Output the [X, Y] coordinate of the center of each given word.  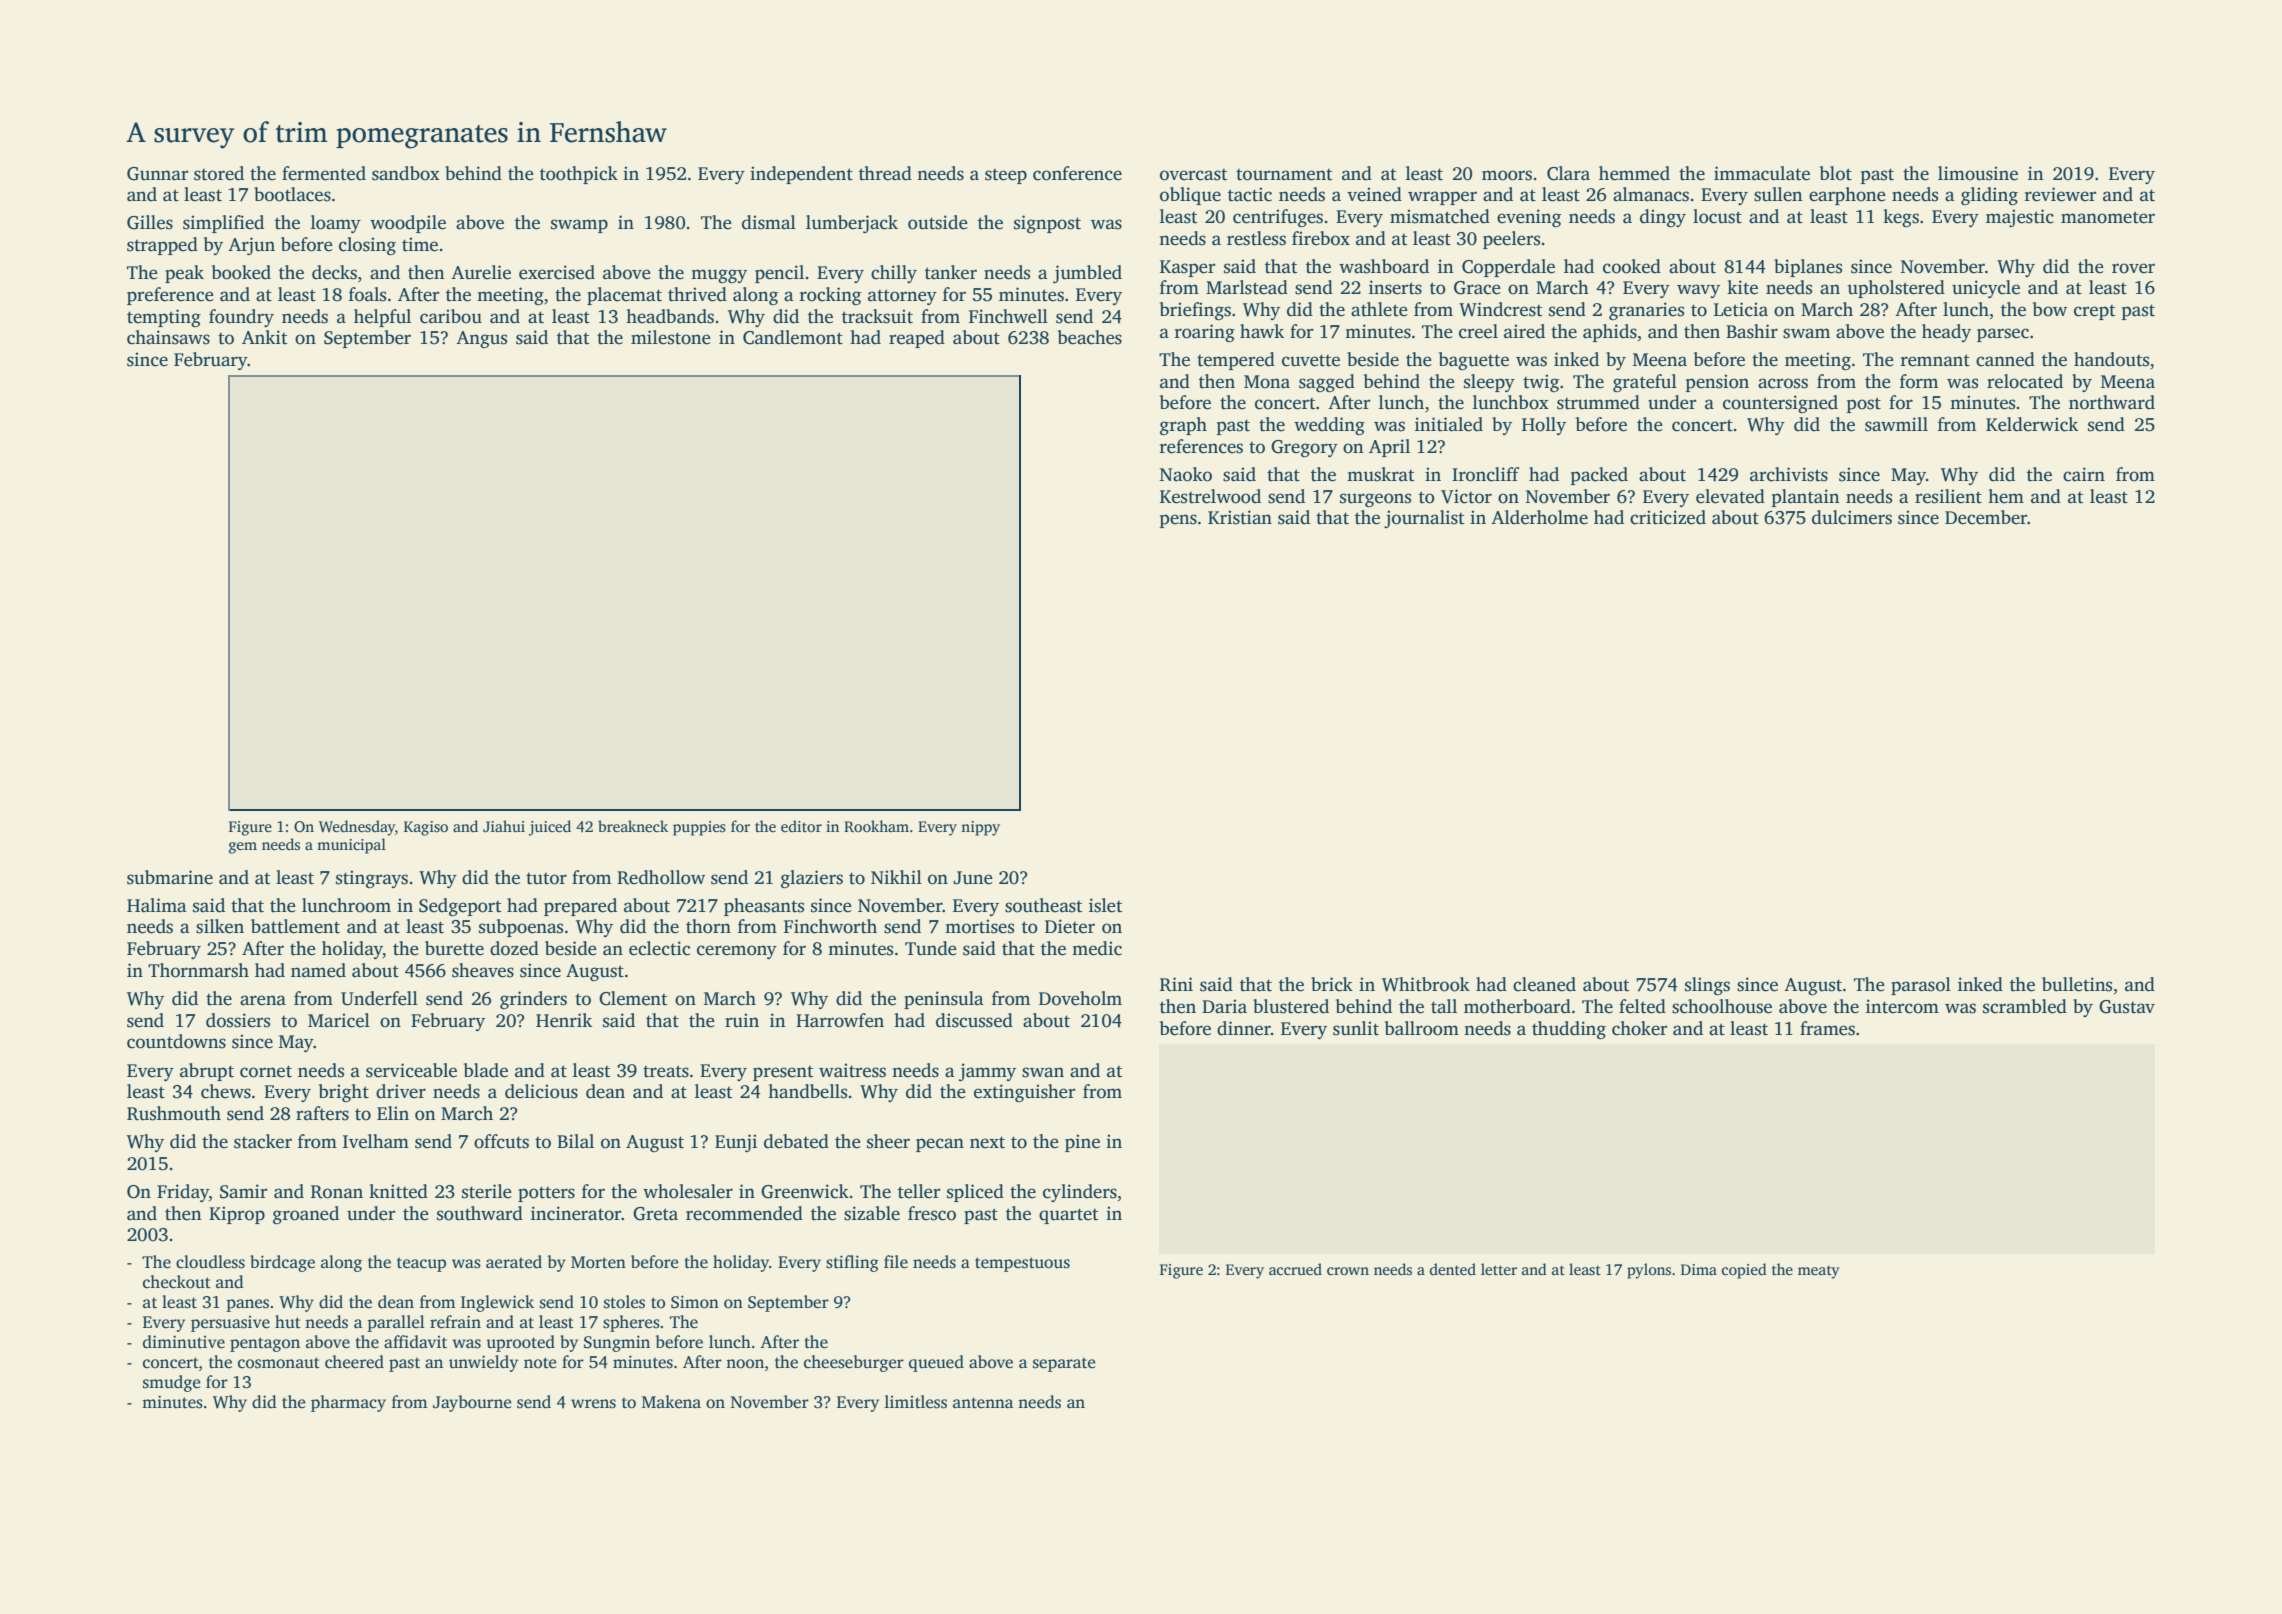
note [540, 1362]
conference [1077, 173]
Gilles [150, 222]
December [1986, 517]
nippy [980, 828]
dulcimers [1852, 517]
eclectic [659, 948]
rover [2133, 268]
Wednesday [357, 828]
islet [1105, 905]
